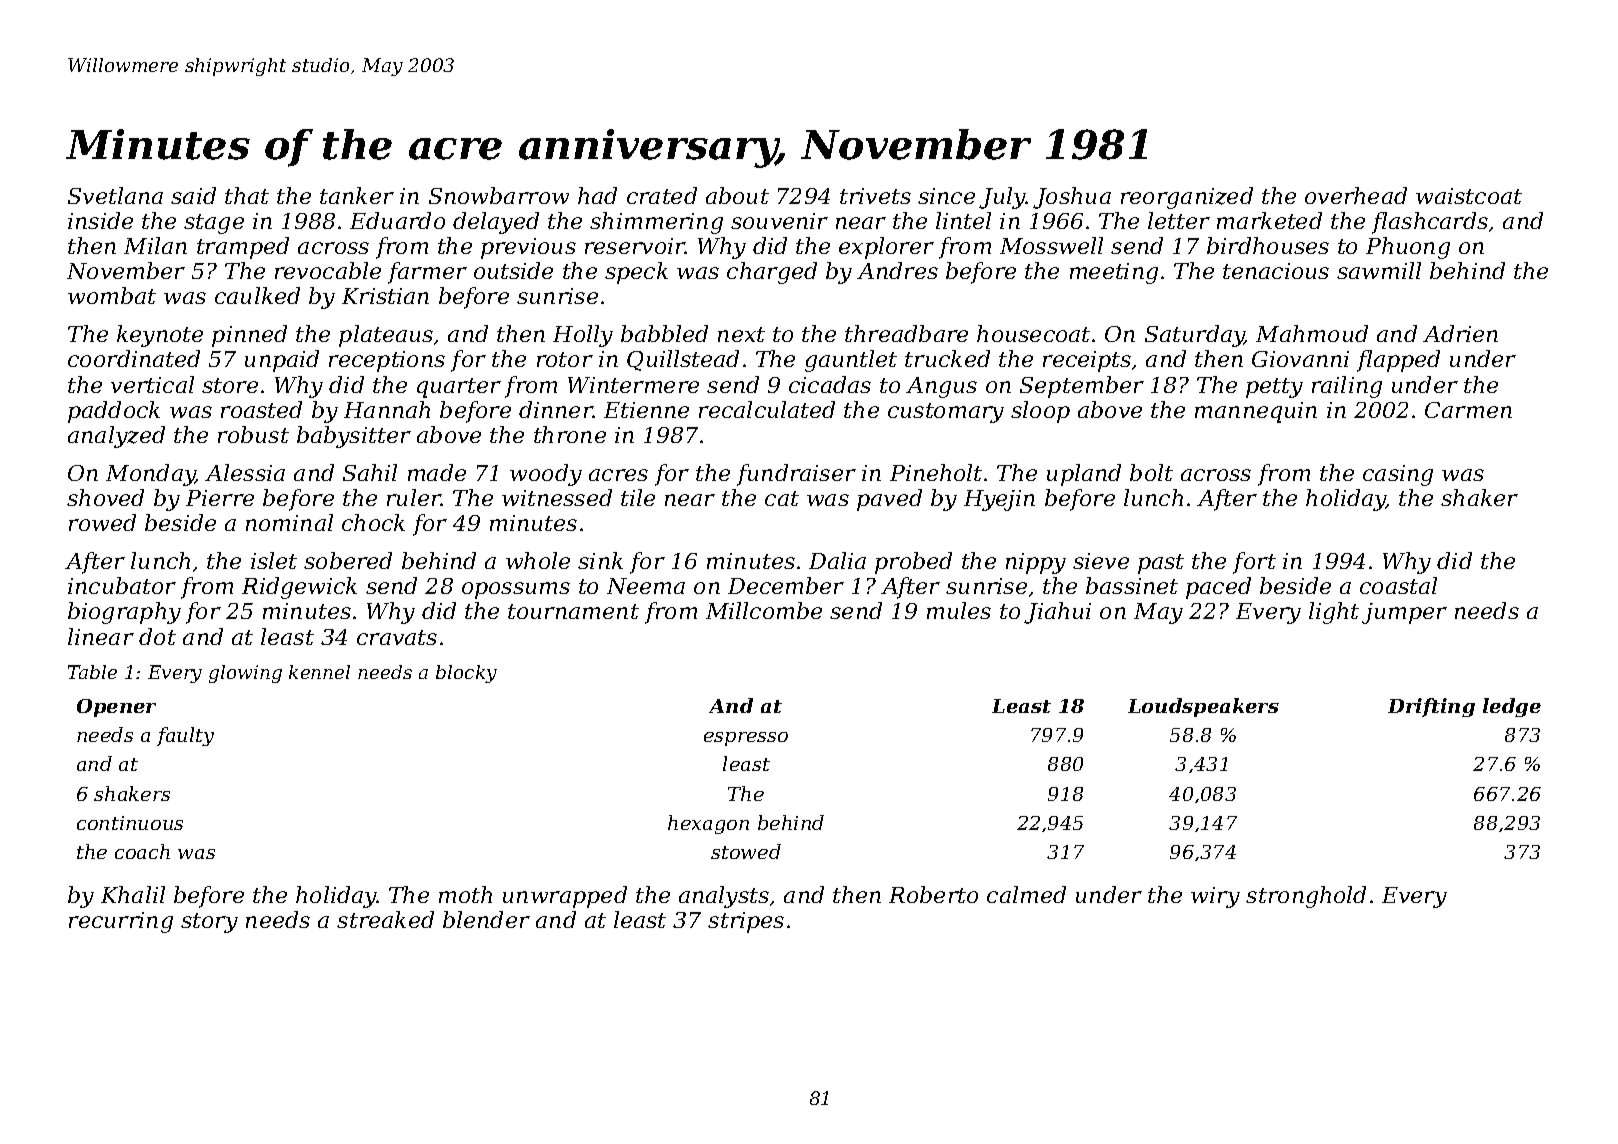 The image size is (1618, 1144). Describe the element at coordinates (100, 220) in the image. I see `inside` at that location.
